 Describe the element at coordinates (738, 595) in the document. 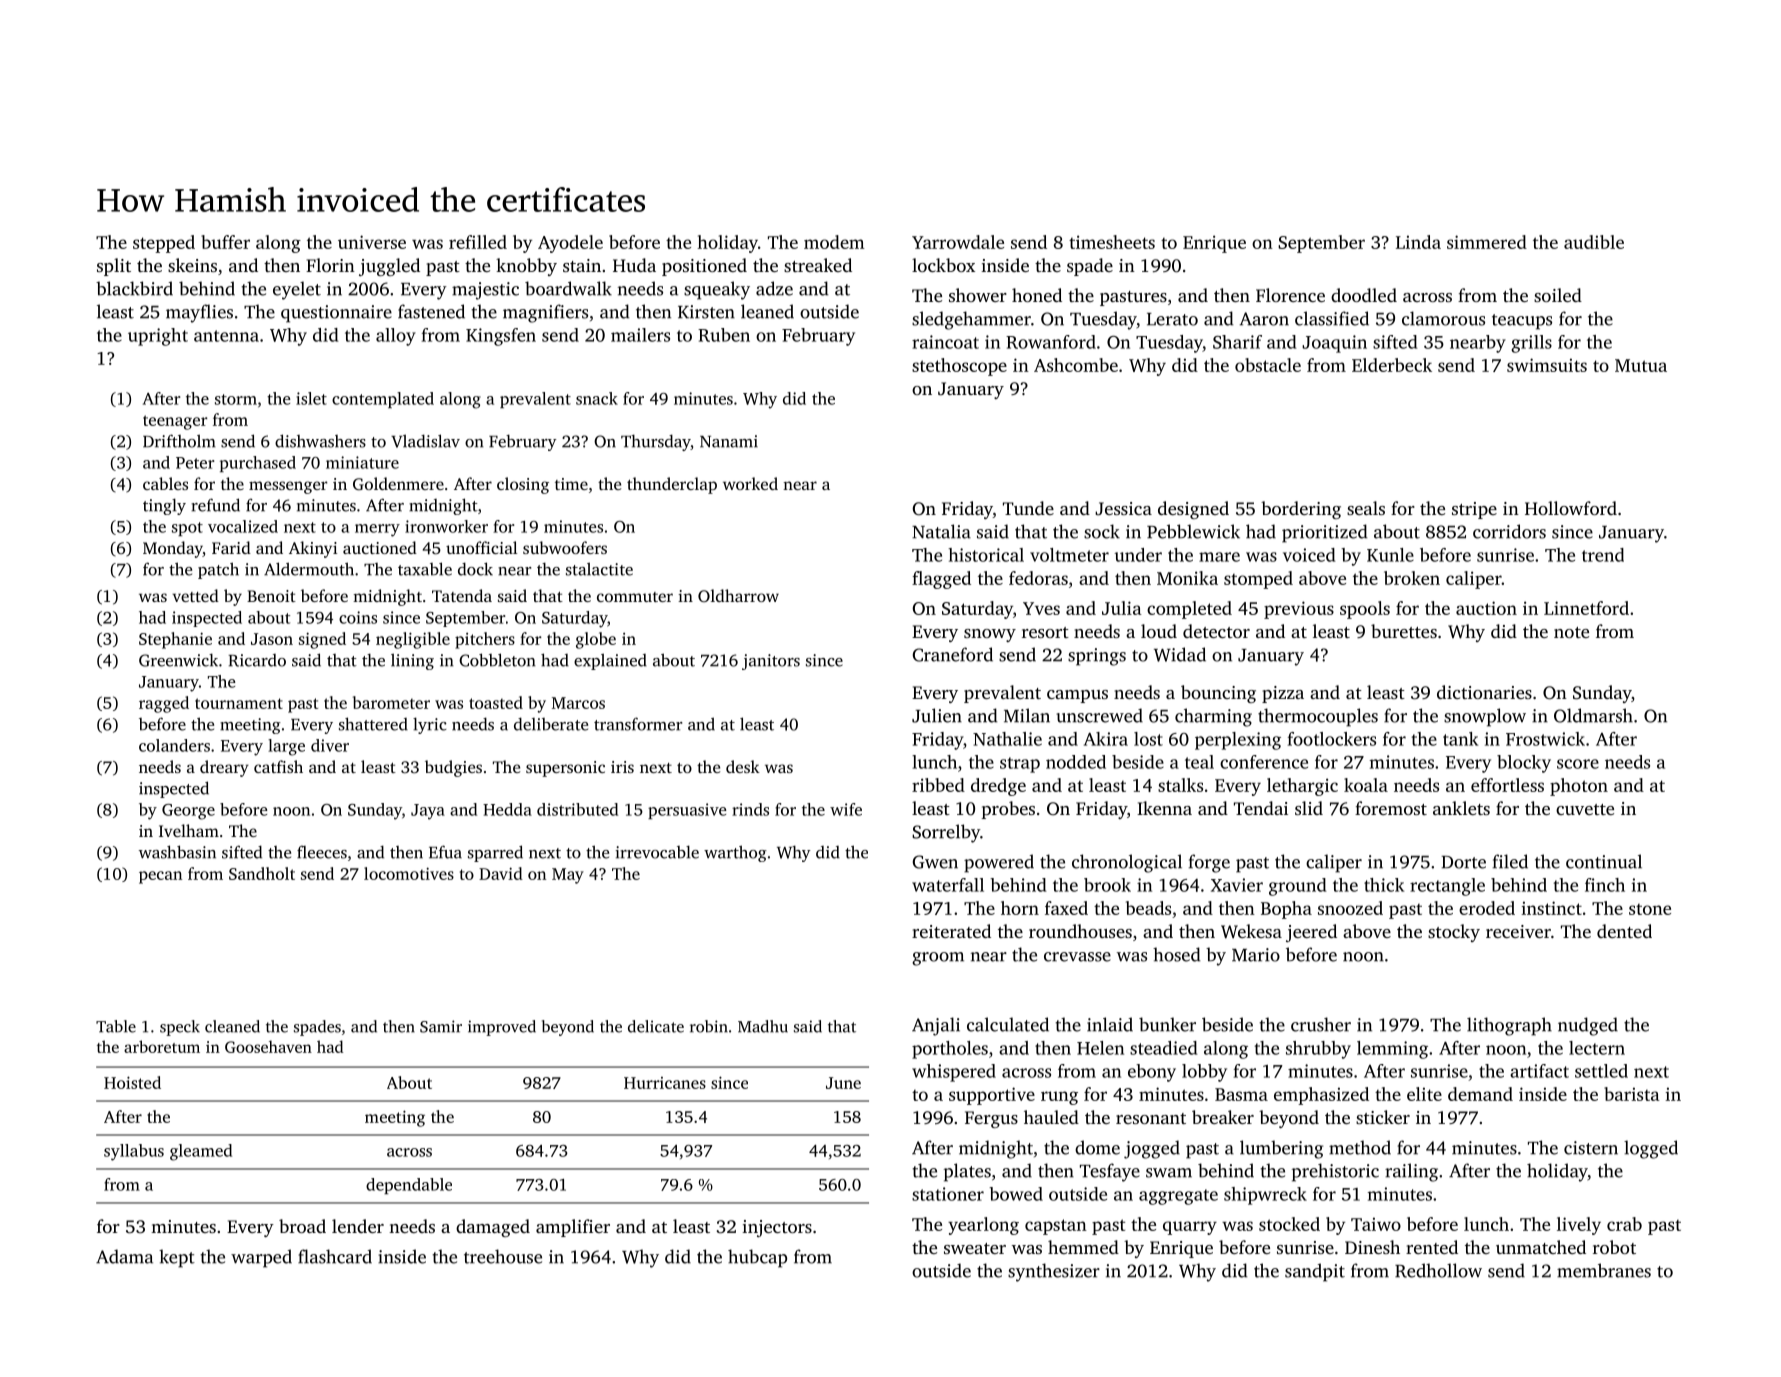

I see `Oldharrow` at that location.
